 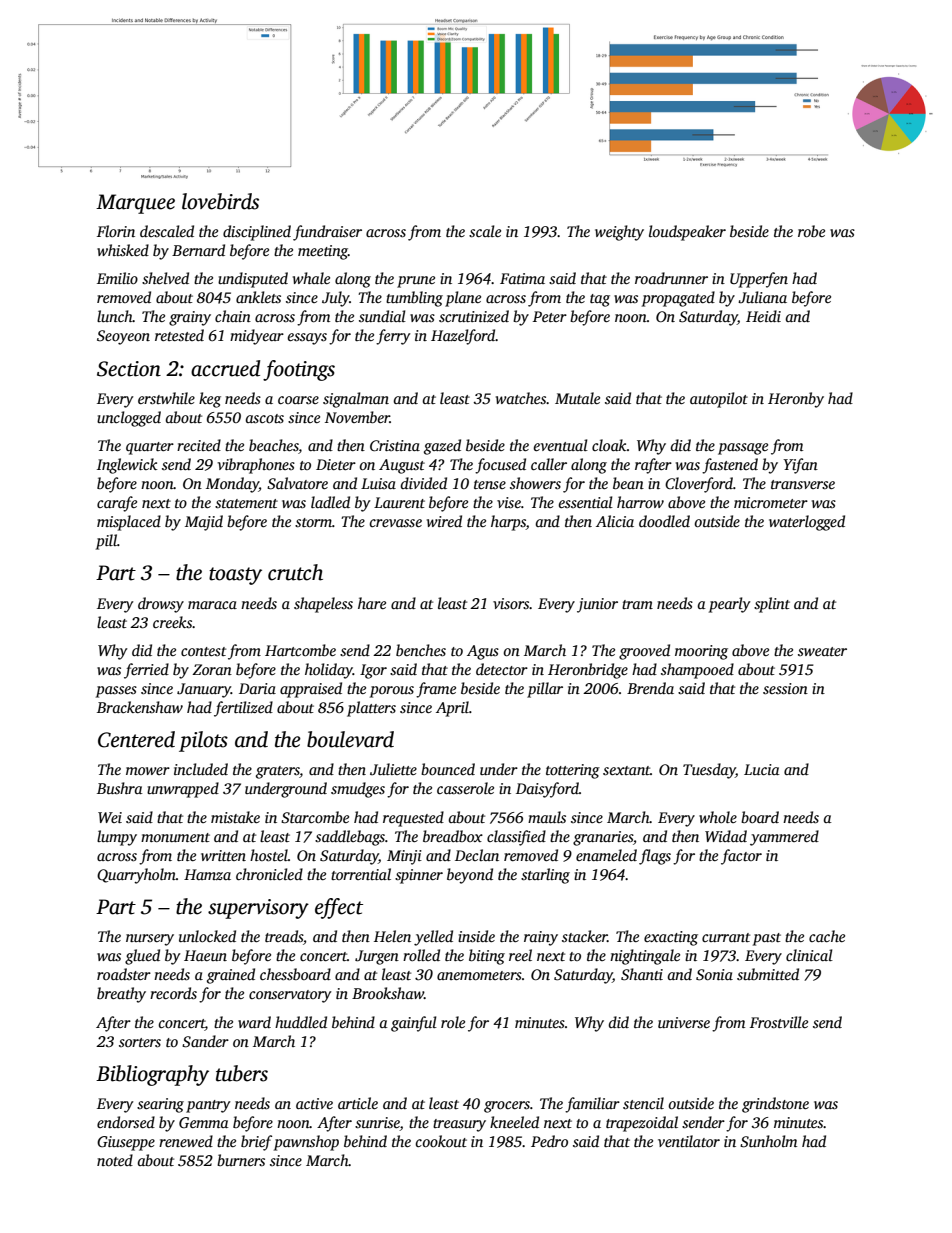 What do you see at coordinates (235, 576) in the screenshot?
I see `toasty` at bounding box center [235, 576].
